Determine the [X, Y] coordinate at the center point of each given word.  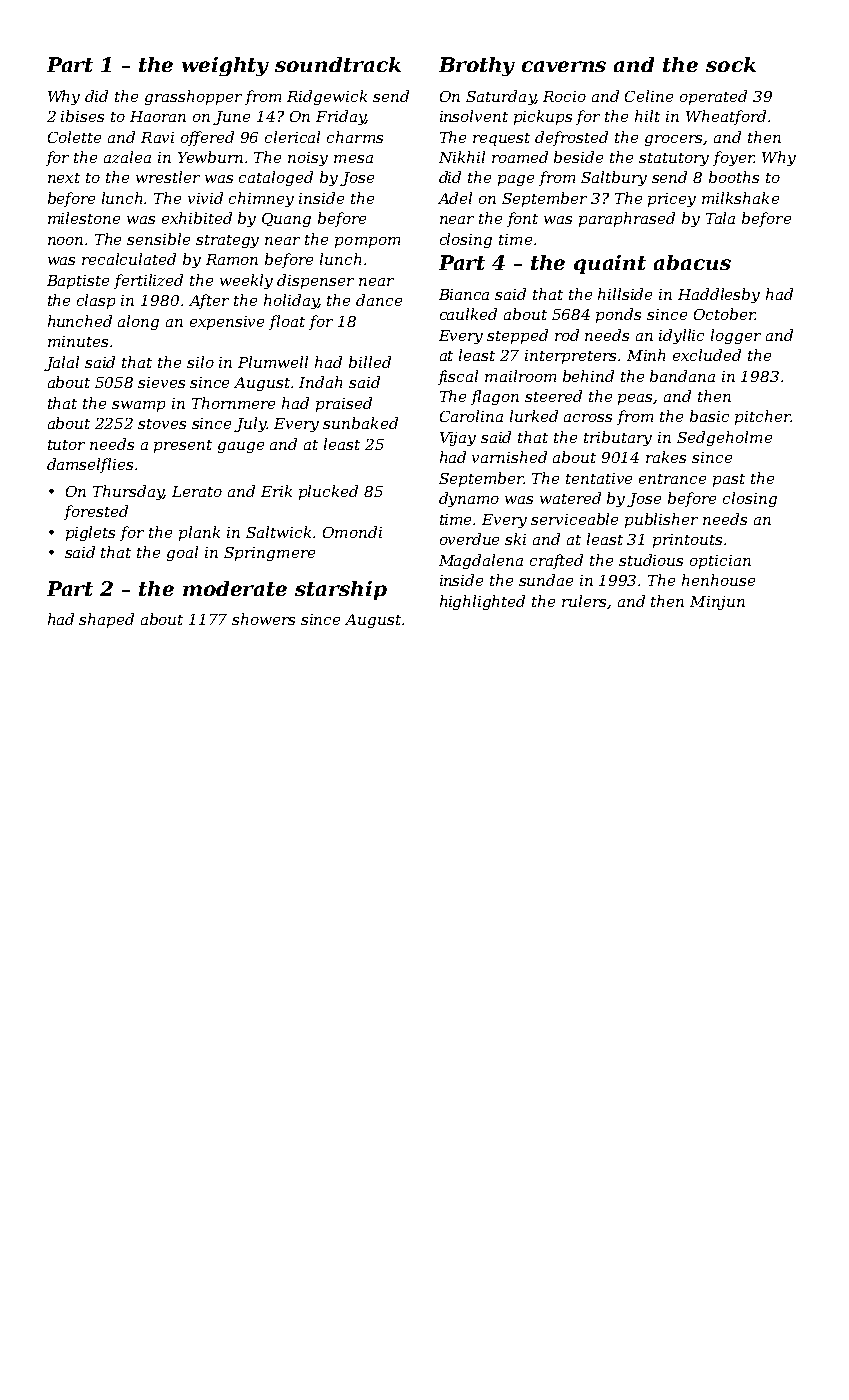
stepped [517, 336]
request [501, 139]
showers [263, 619]
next [64, 178]
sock [731, 64]
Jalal [61, 363]
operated [713, 97]
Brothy [477, 66]
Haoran [158, 116]
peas [636, 399]
